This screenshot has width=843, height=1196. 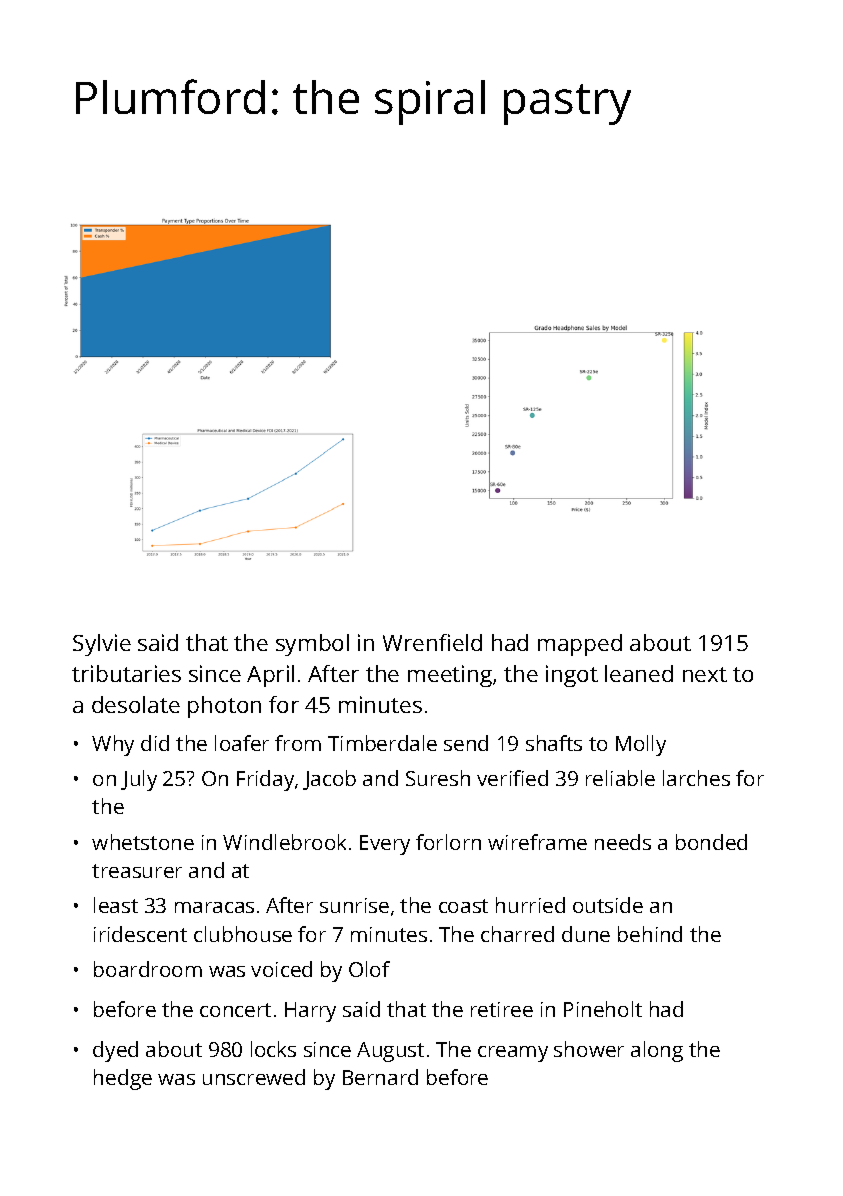 What do you see at coordinates (115, 1051) in the screenshot?
I see `dyed` at bounding box center [115, 1051].
